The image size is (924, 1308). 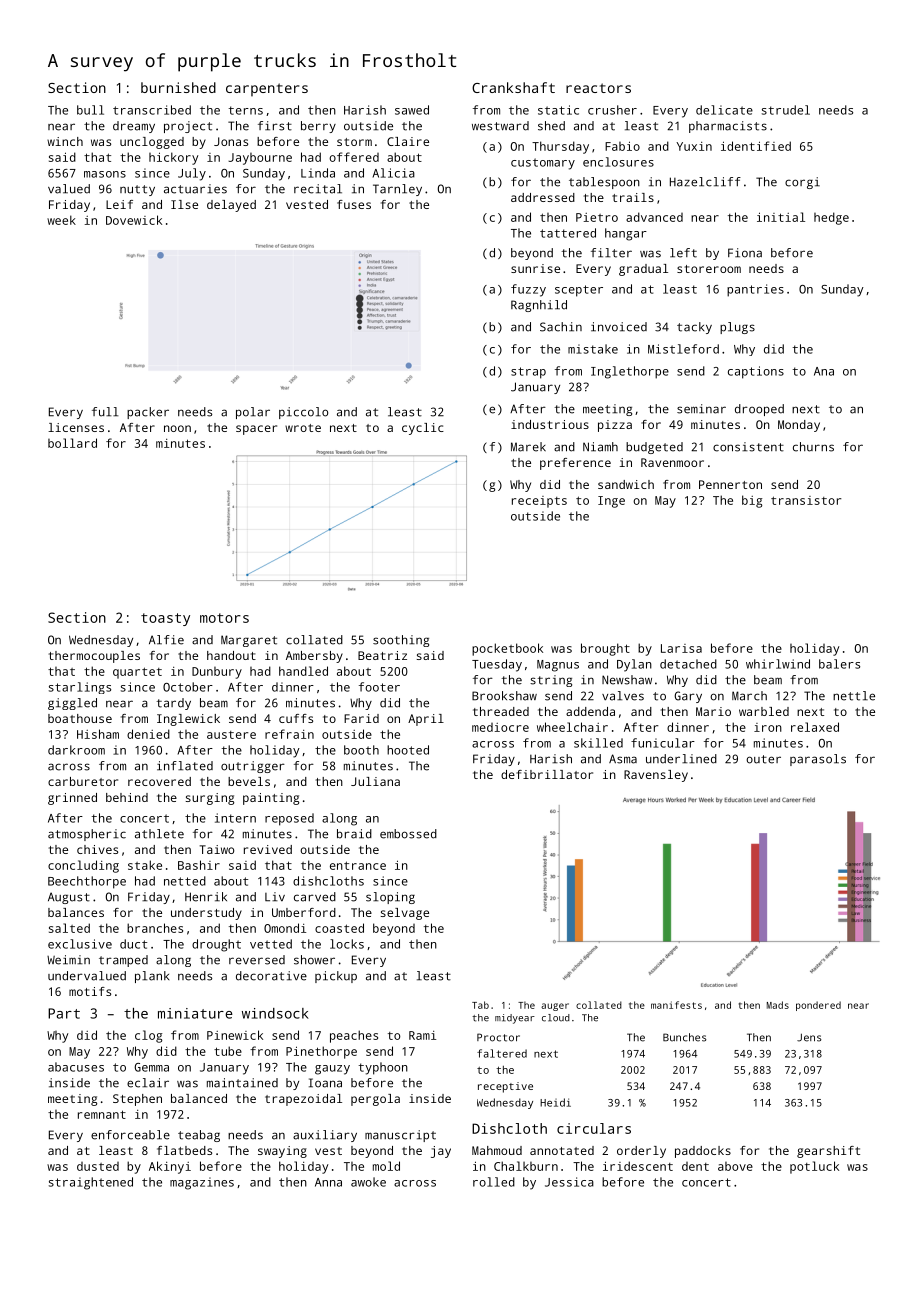 What do you see at coordinates (185, 766) in the screenshot?
I see `inflated` at bounding box center [185, 766].
